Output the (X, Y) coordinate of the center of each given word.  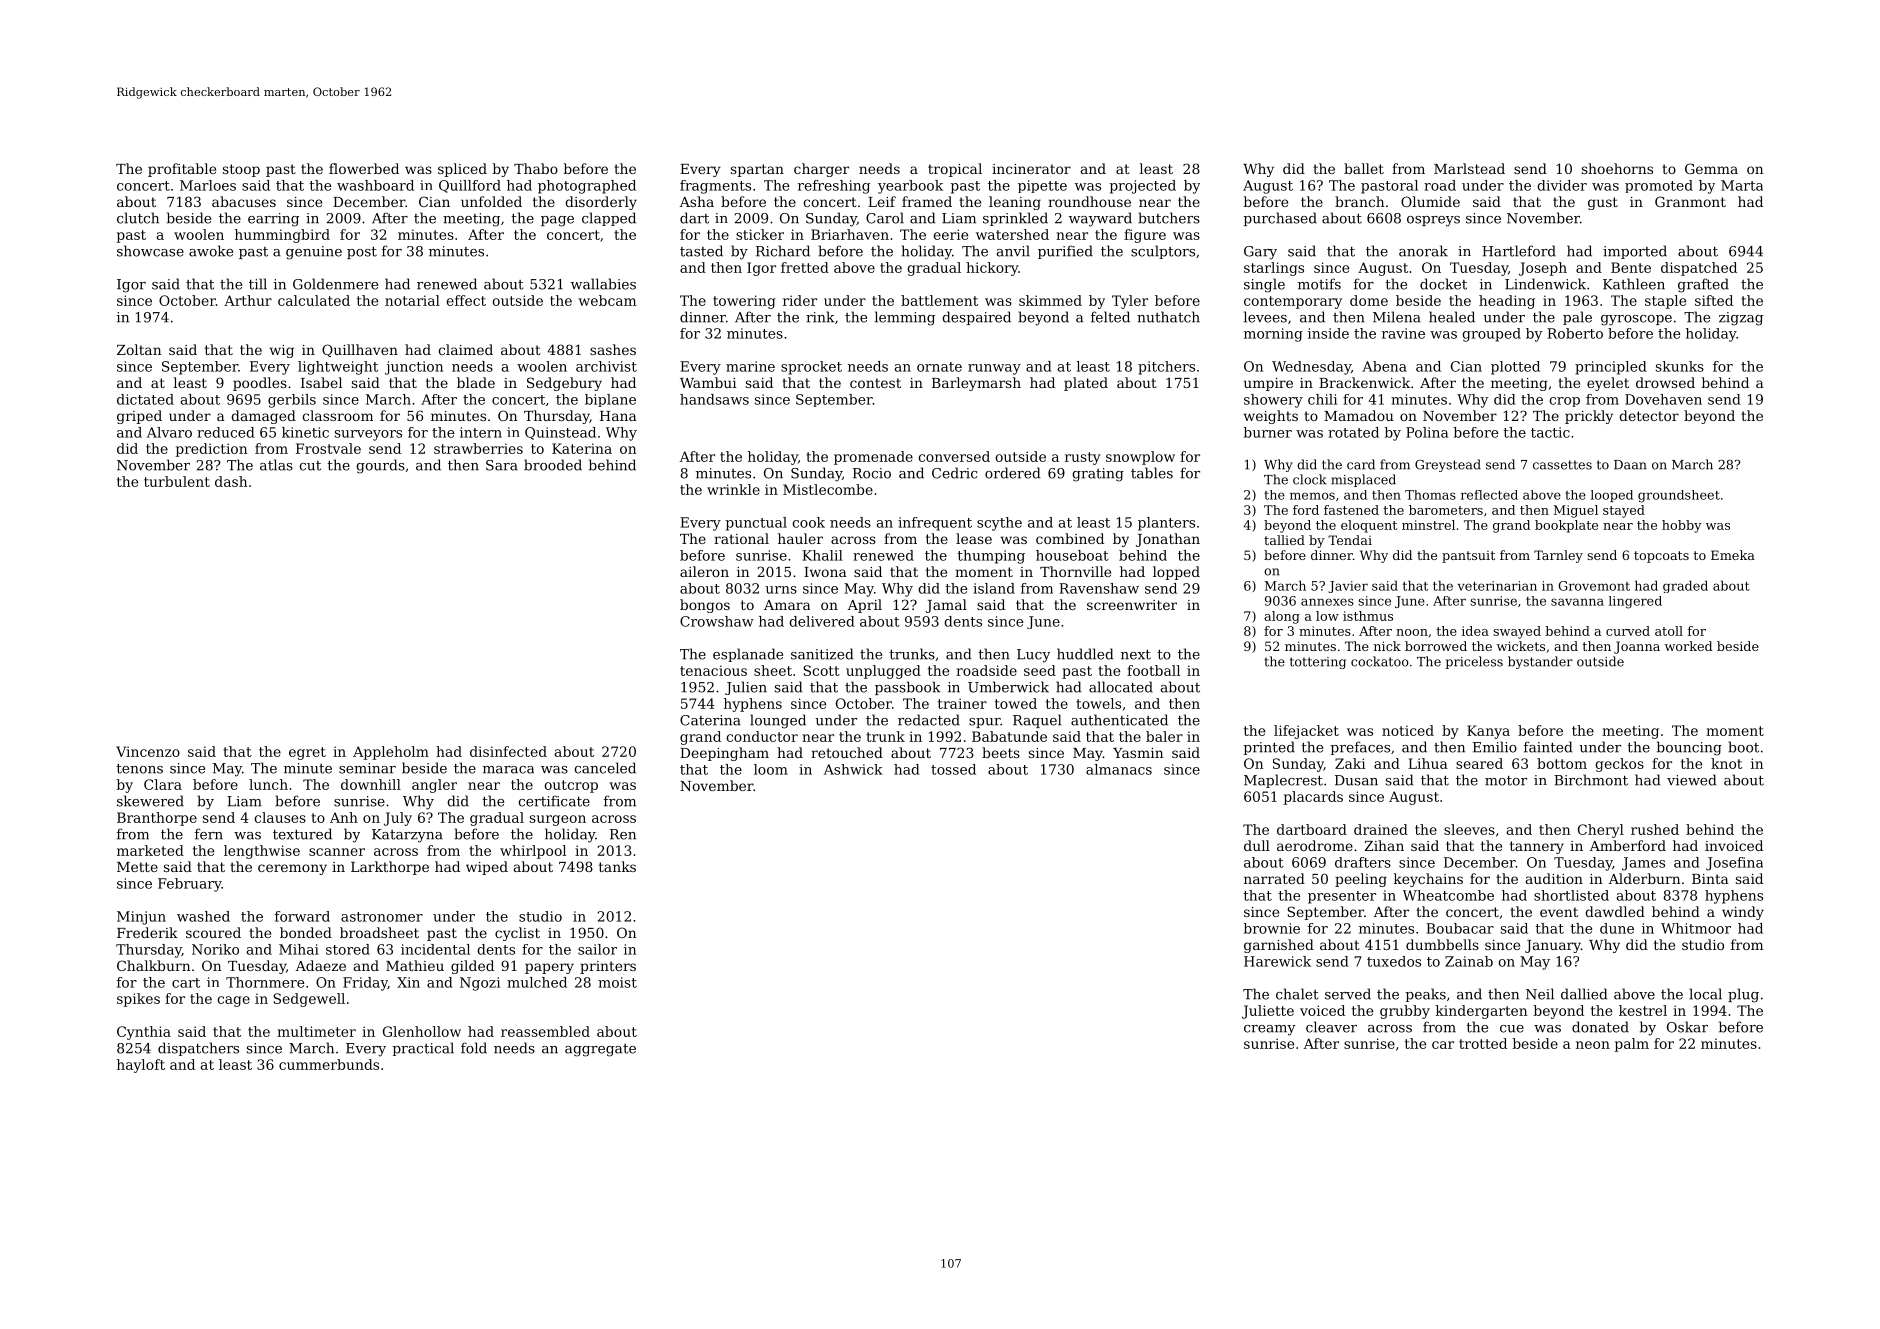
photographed (587, 187)
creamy (1270, 1030)
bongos (705, 606)
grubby (1405, 1012)
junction (414, 368)
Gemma (1711, 168)
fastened (1351, 510)
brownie (1272, 928)
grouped (1491, 335)
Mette (137, 867)
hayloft (141, 1066)
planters (1166, 524)
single (1264, 285)
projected (1142, 187)
